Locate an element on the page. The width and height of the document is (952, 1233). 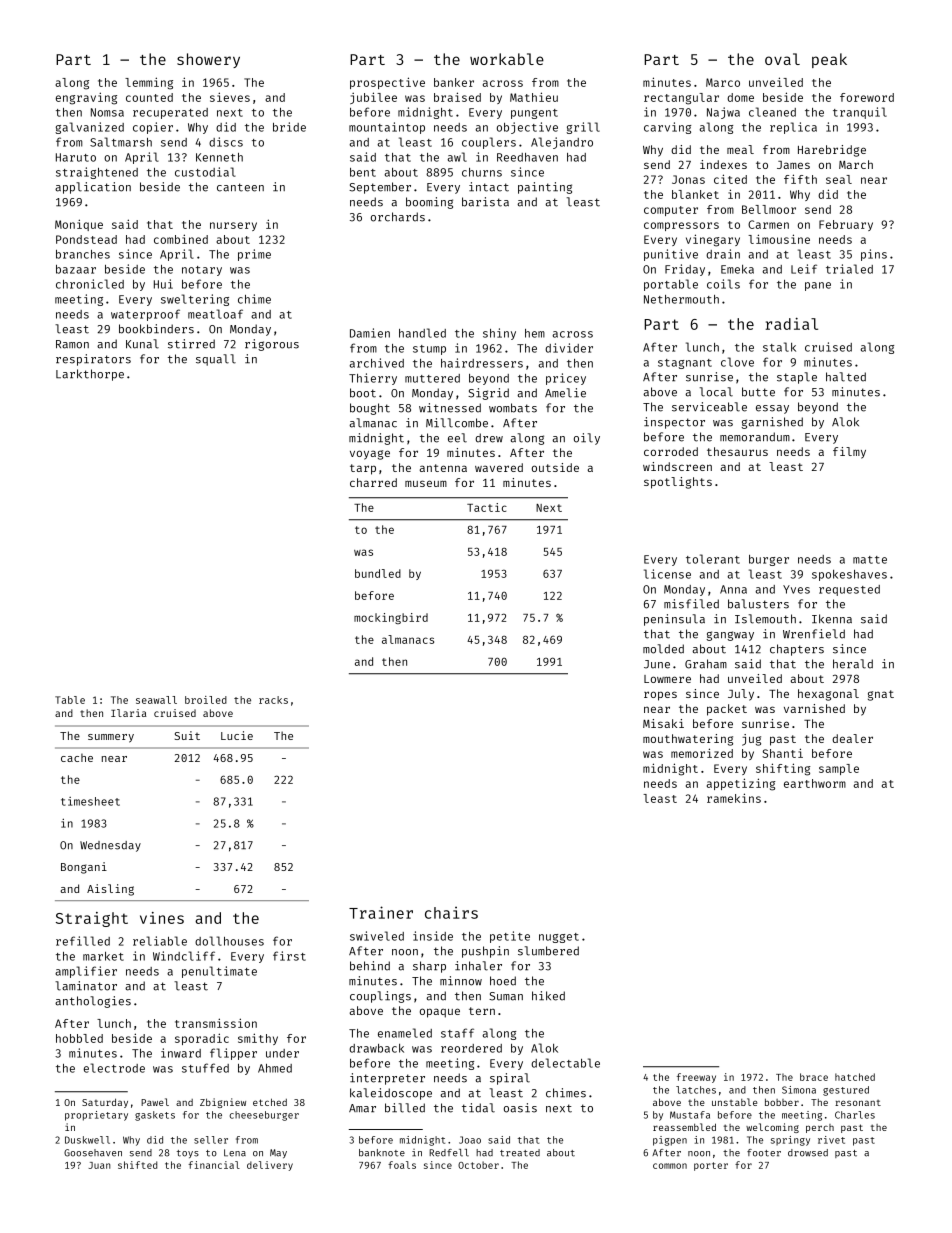
Charles is located at coordinates (855, 1115).
